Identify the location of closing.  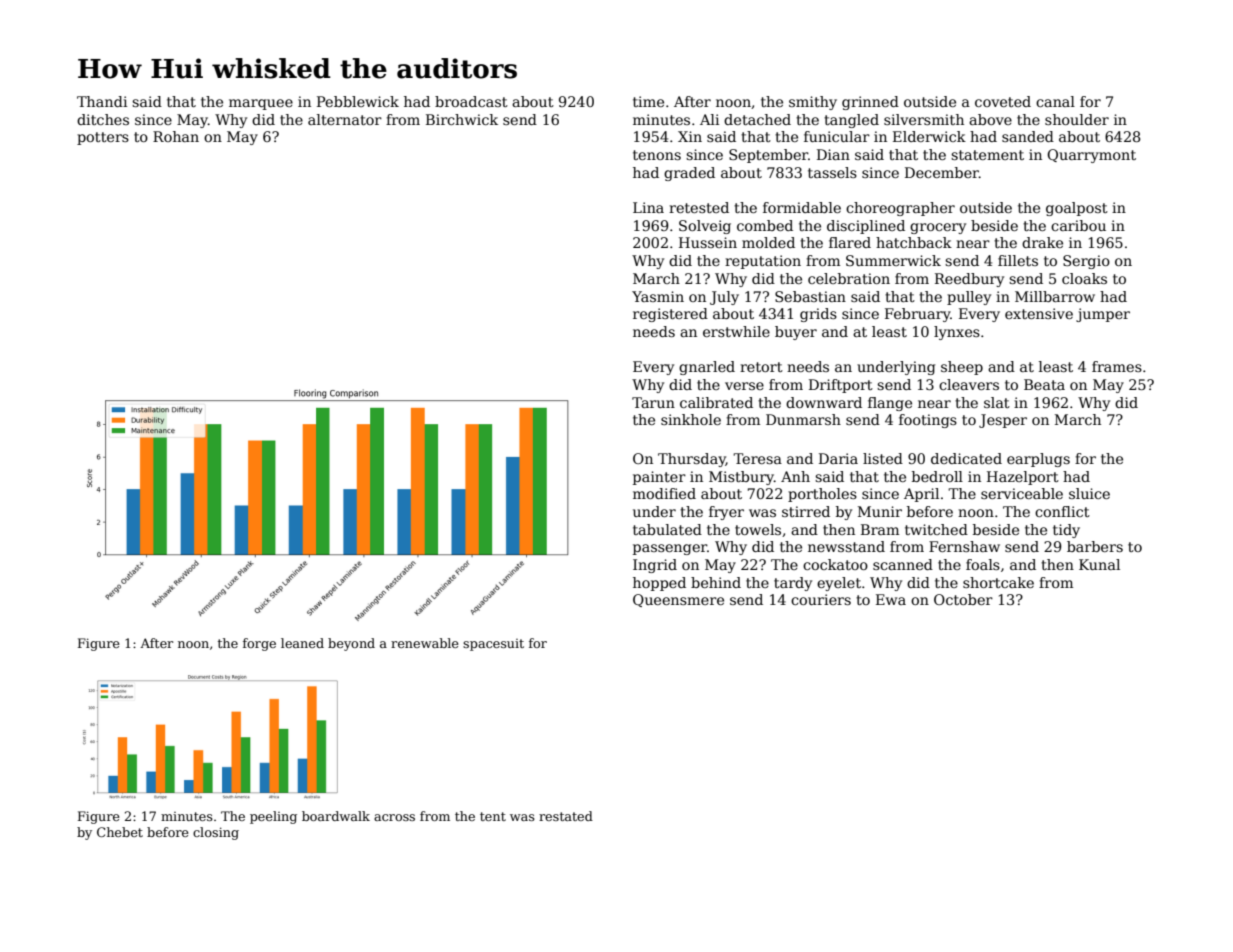
(216, 833).
